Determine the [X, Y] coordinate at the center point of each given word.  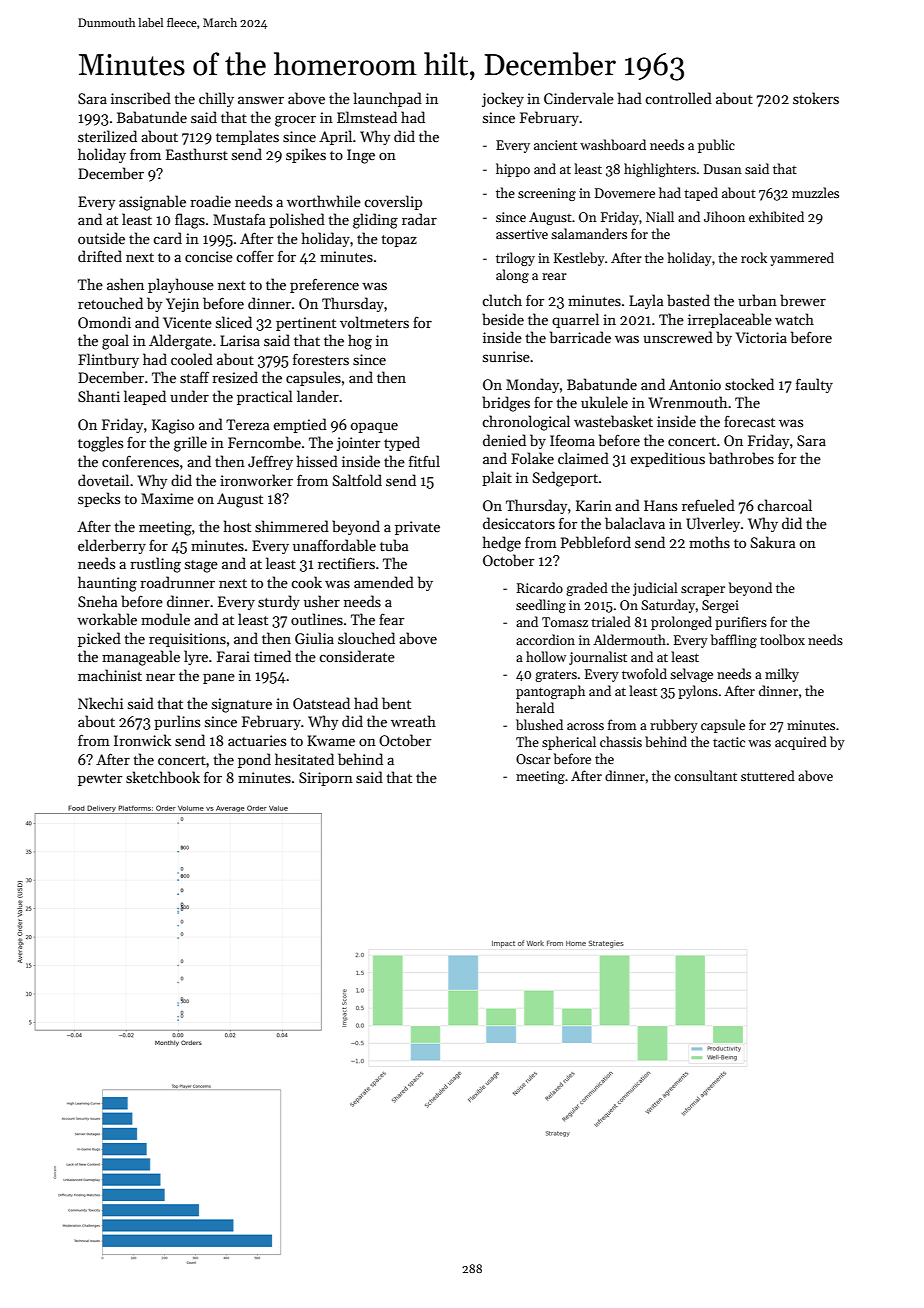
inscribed [141, 98]
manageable [141, 658]
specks [99, 499]
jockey [503, 99]
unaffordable [334, 545]
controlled [678, 98]
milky [782, 675]
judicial [655, 589]
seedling [541, 606]
